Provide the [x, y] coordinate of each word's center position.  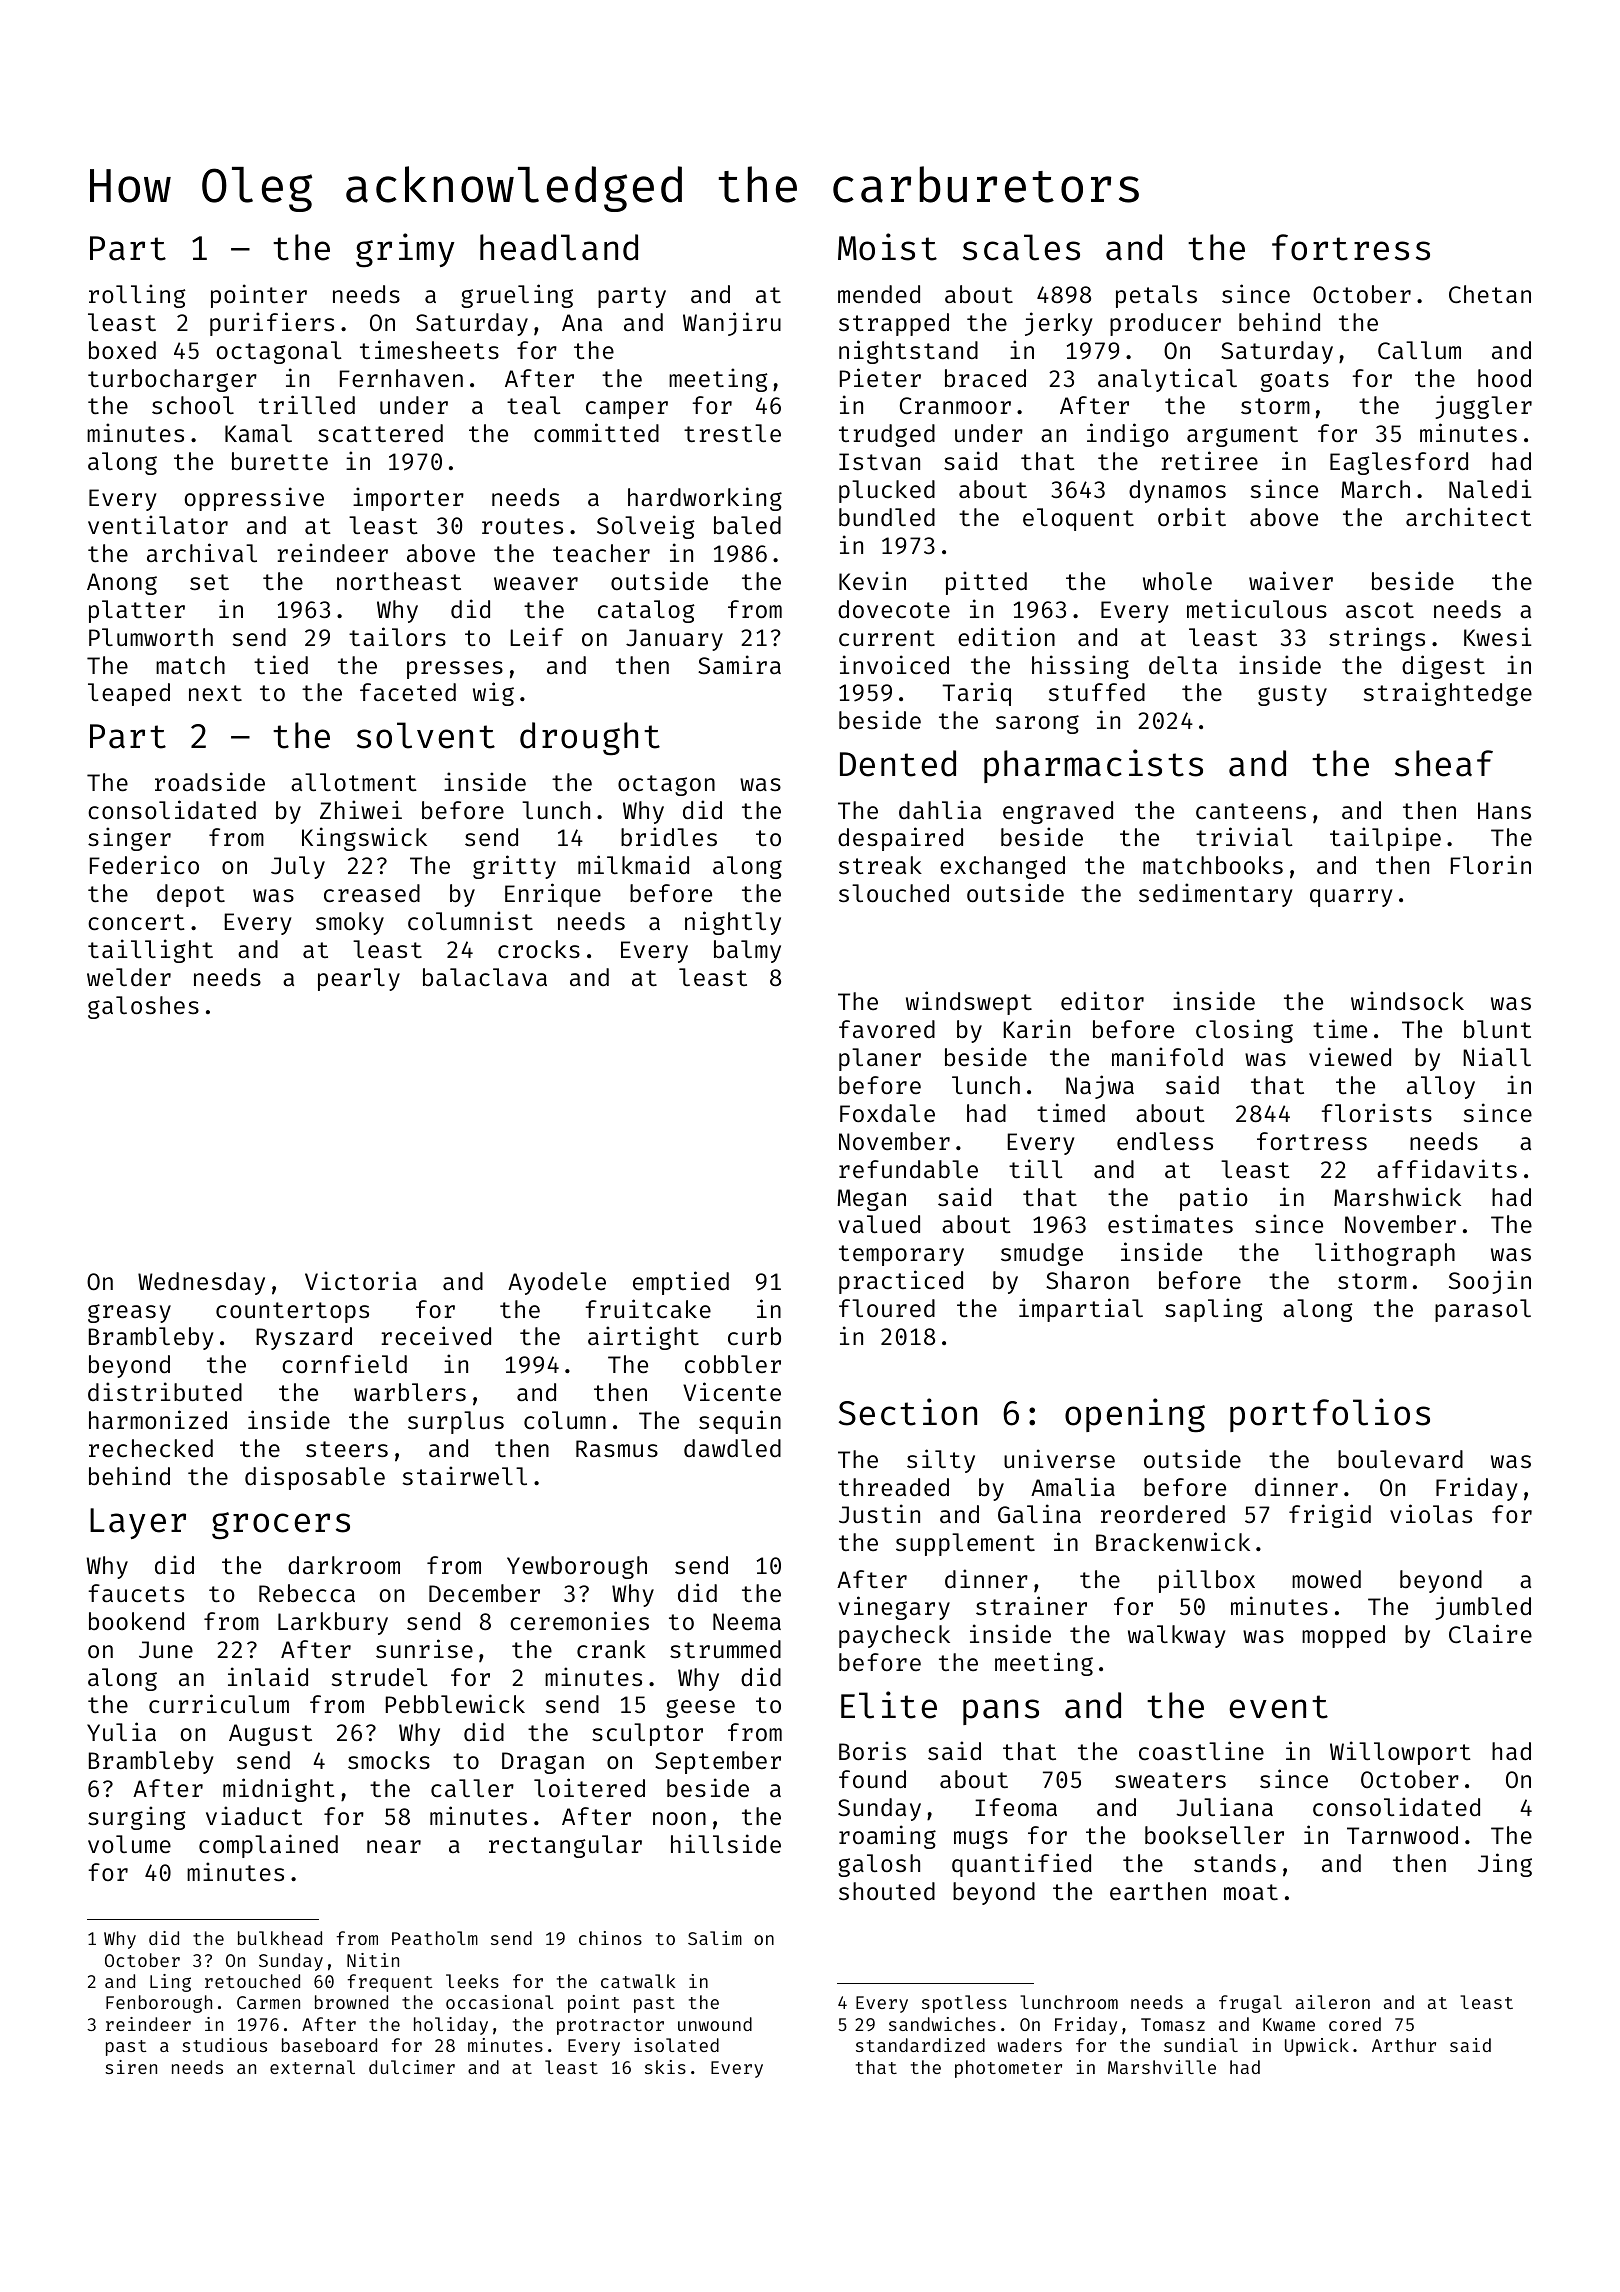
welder [129, 977]
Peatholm [435, 1938]
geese [700, 1708]
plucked [887, 491]
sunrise [424, 1648]
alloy [1441, 1087]
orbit [1192, 516]
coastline [1201, 1750]
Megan [871, 1200]
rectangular [565, 1846]
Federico [144, 864]
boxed [122, 350]
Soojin [1490, 1282]
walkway [1177, 1636]
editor [1102, 1000]
